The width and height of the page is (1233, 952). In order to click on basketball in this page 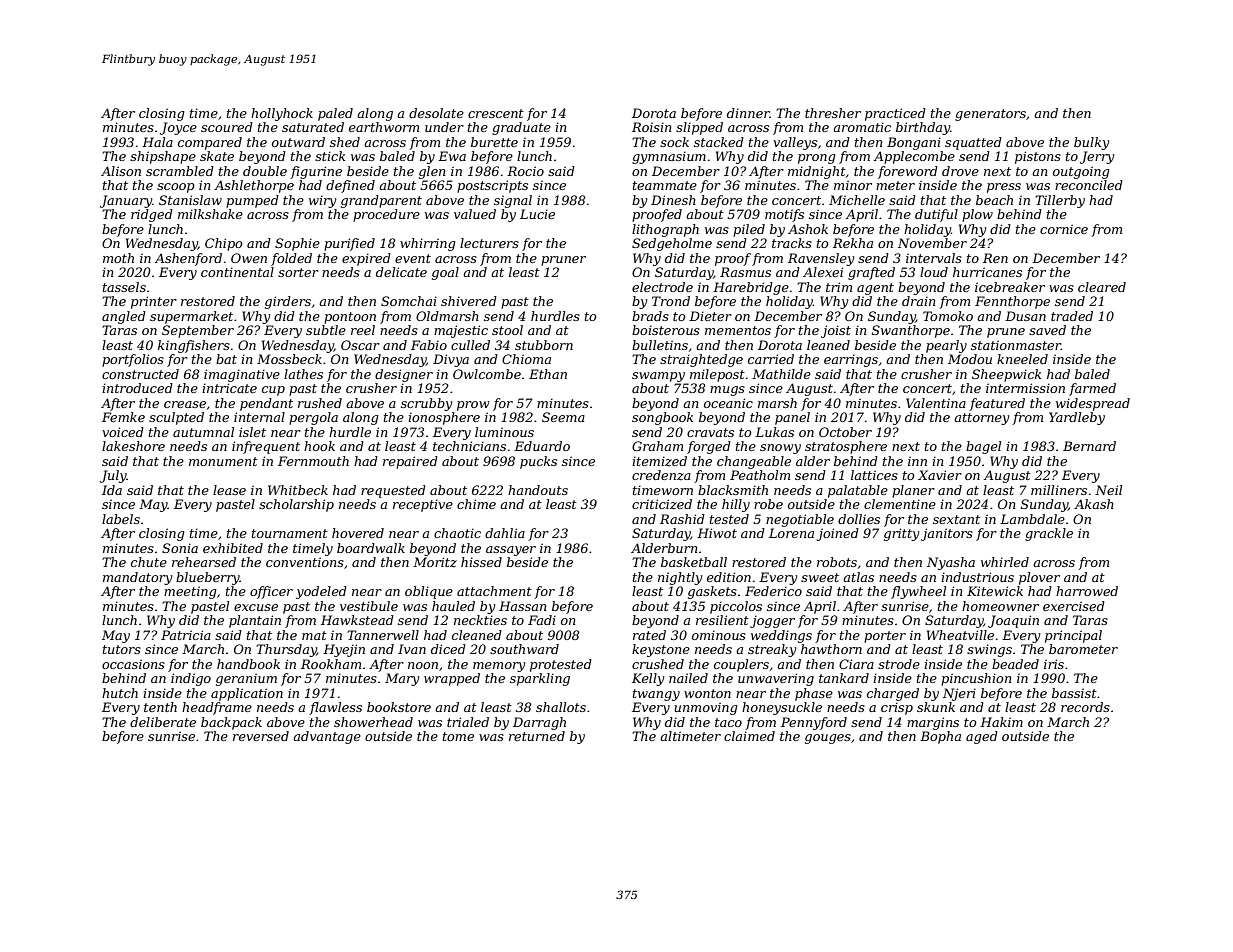, I will do `click(694, 562)`.
